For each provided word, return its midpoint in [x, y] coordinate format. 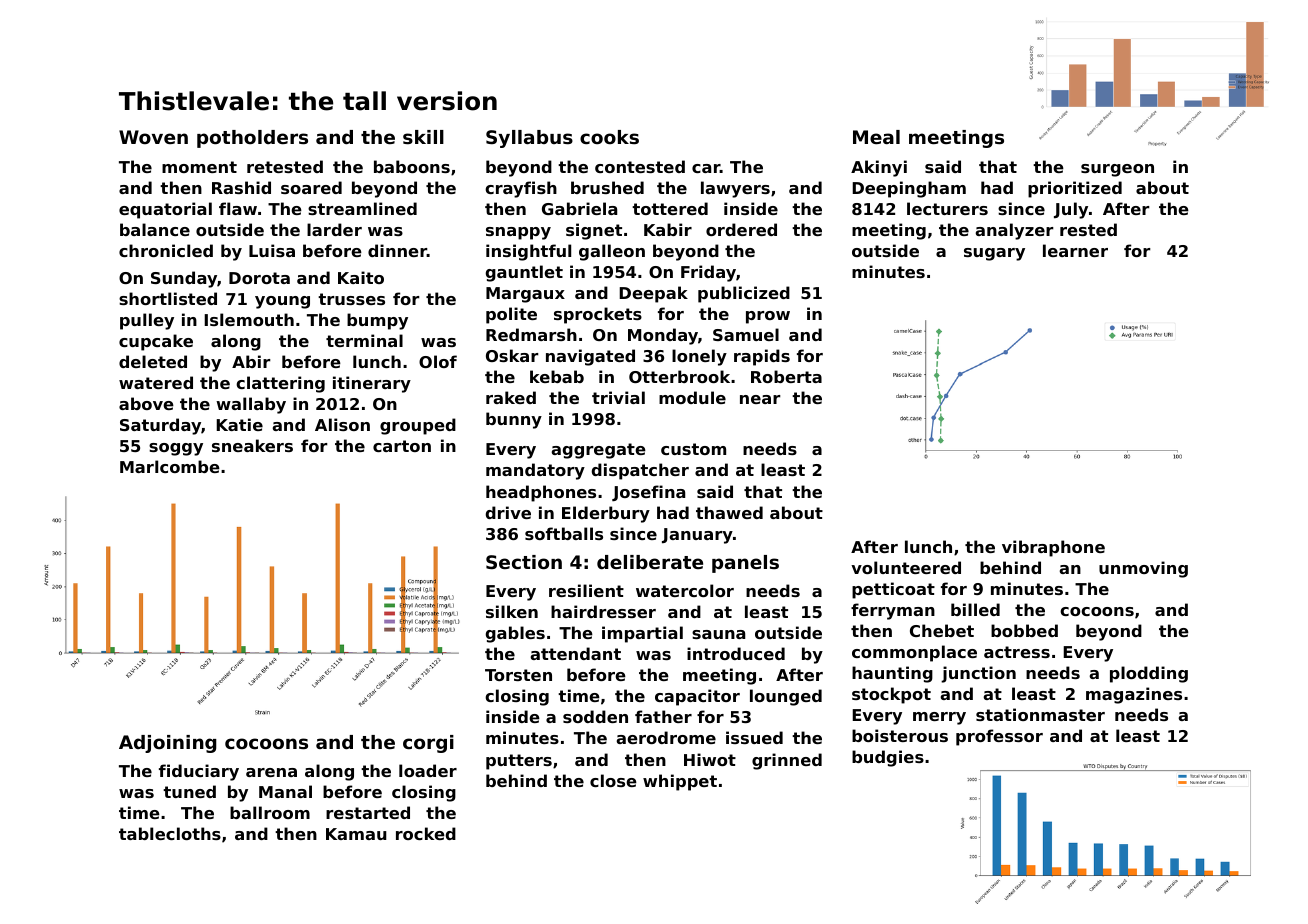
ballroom [270, 812]
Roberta [786, 376]
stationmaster [1040, 714]
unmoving [1143, 569]
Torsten [518, 675]
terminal [364, 340]
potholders [252, 139]
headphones [541, 493]
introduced [736, 653]
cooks [609, 137]
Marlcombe [170, 466]
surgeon [1117, 170]
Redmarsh [531, 334]
